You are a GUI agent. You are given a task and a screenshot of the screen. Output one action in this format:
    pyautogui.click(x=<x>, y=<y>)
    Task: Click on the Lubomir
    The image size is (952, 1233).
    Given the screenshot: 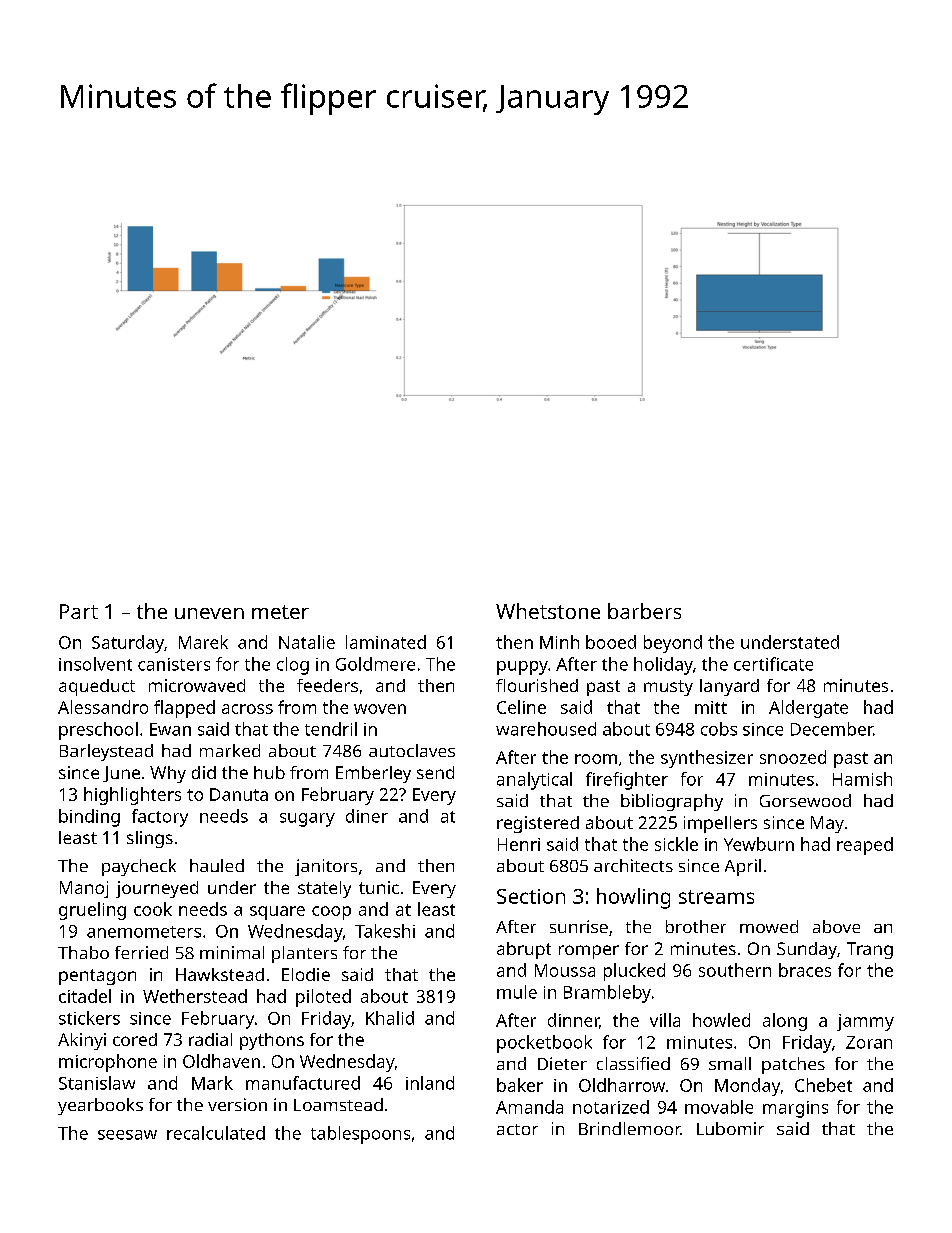 What is the action you would take?
    pyautogui.click(x=730, y=1128)
